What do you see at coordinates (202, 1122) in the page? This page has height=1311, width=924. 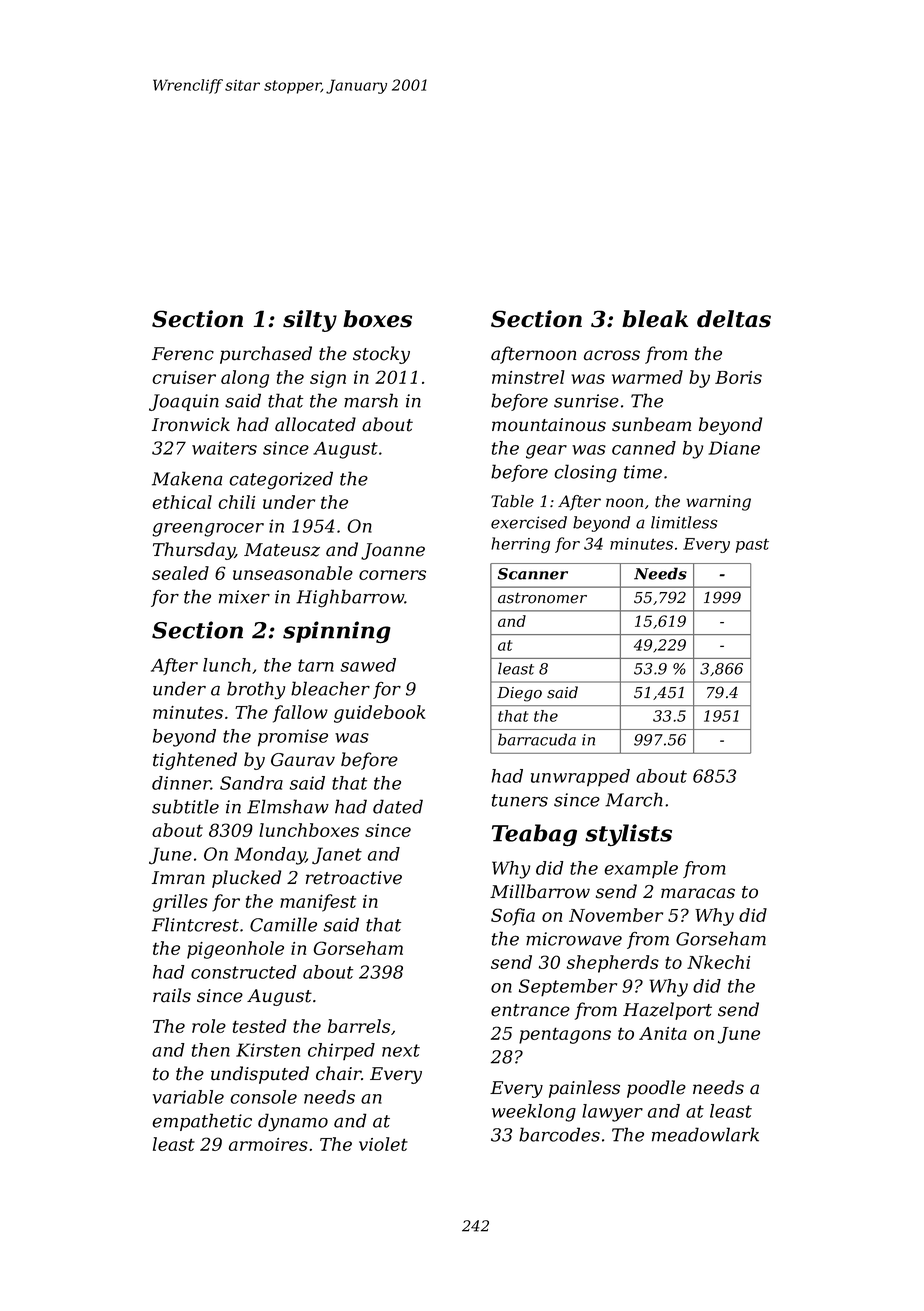 I see `empathetic` at bounding box center [202, 1122].
